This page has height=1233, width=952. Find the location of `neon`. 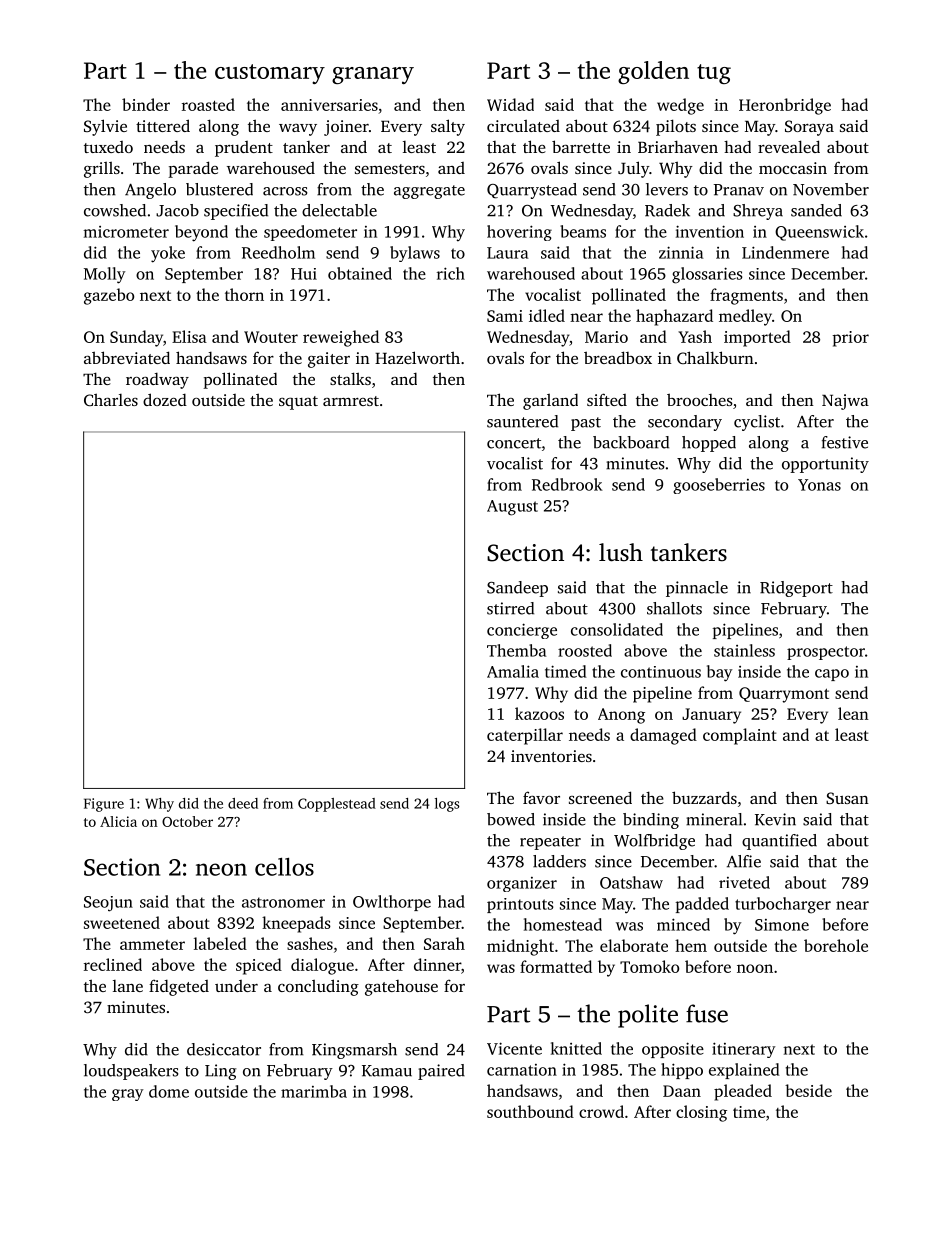

neon is located at coordinates (221, 869).
